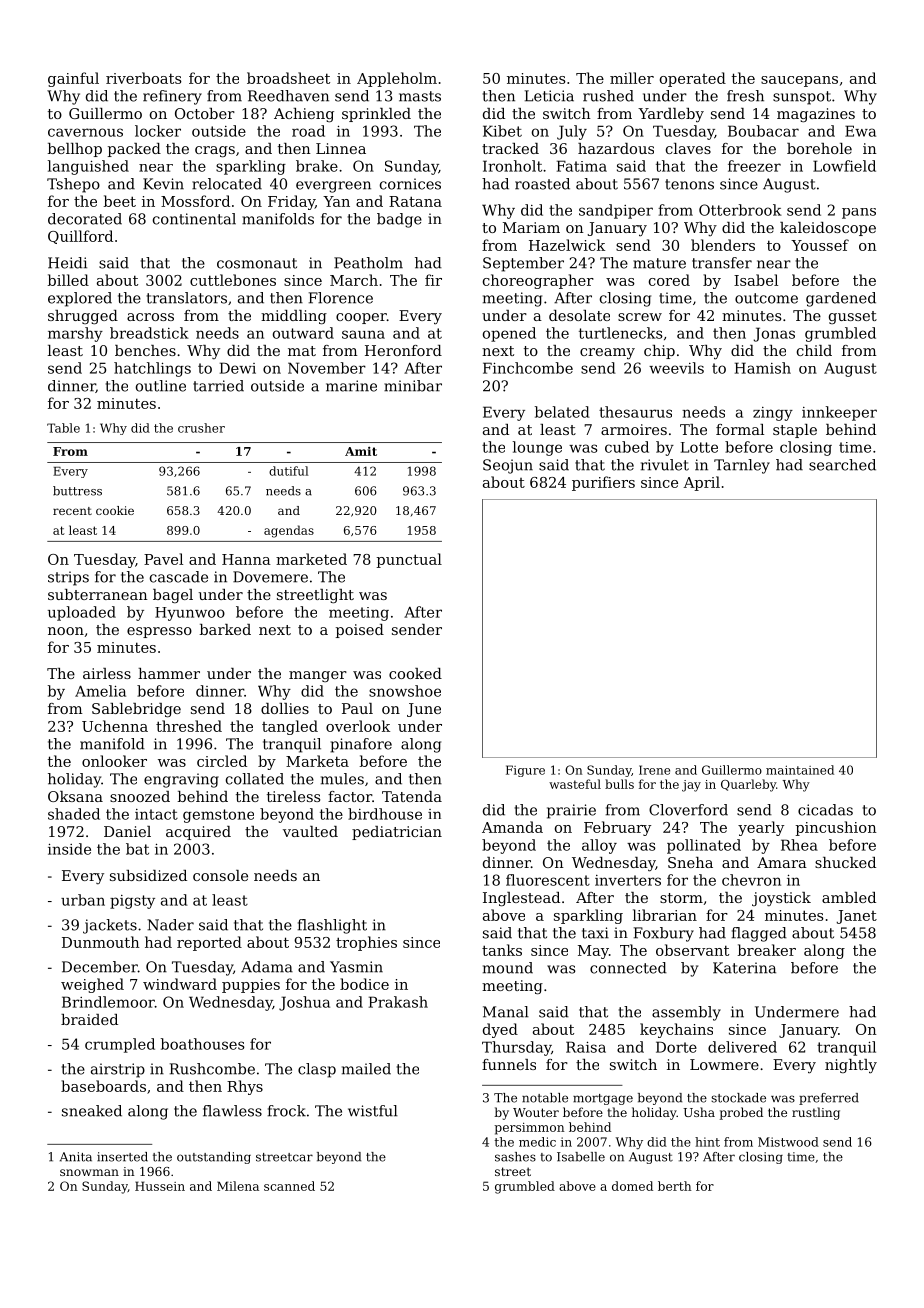 Image resolution: width=924 pixels, height=1308 pixels. What do you see at coordinates (257, 263) in the screenshot?
I see `cosmonaut` at bounding box center [257, 263].
